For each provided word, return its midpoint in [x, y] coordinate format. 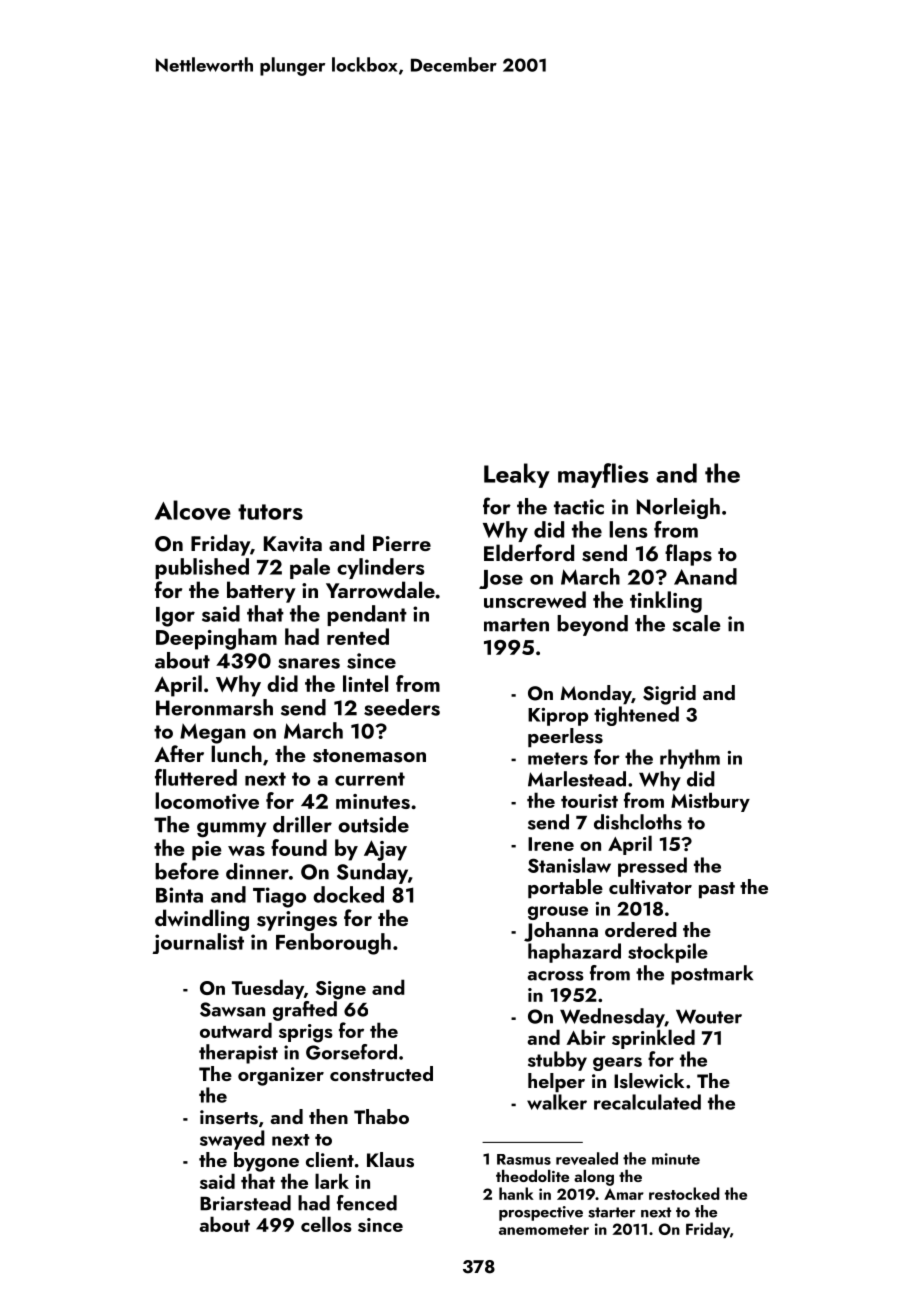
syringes [297, 921]
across [555, 976]
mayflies [603, 475]
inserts [229, 1117]
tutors [270, 512]
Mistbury [710, 802]
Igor [175, 617]
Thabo [381, 1116]
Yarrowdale [380, 589]
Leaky [517, 475]
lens [628, 529]
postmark [712, 975]
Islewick [649, 1081]
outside [373, 824]
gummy [231, 829]
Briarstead [245, 1203]
